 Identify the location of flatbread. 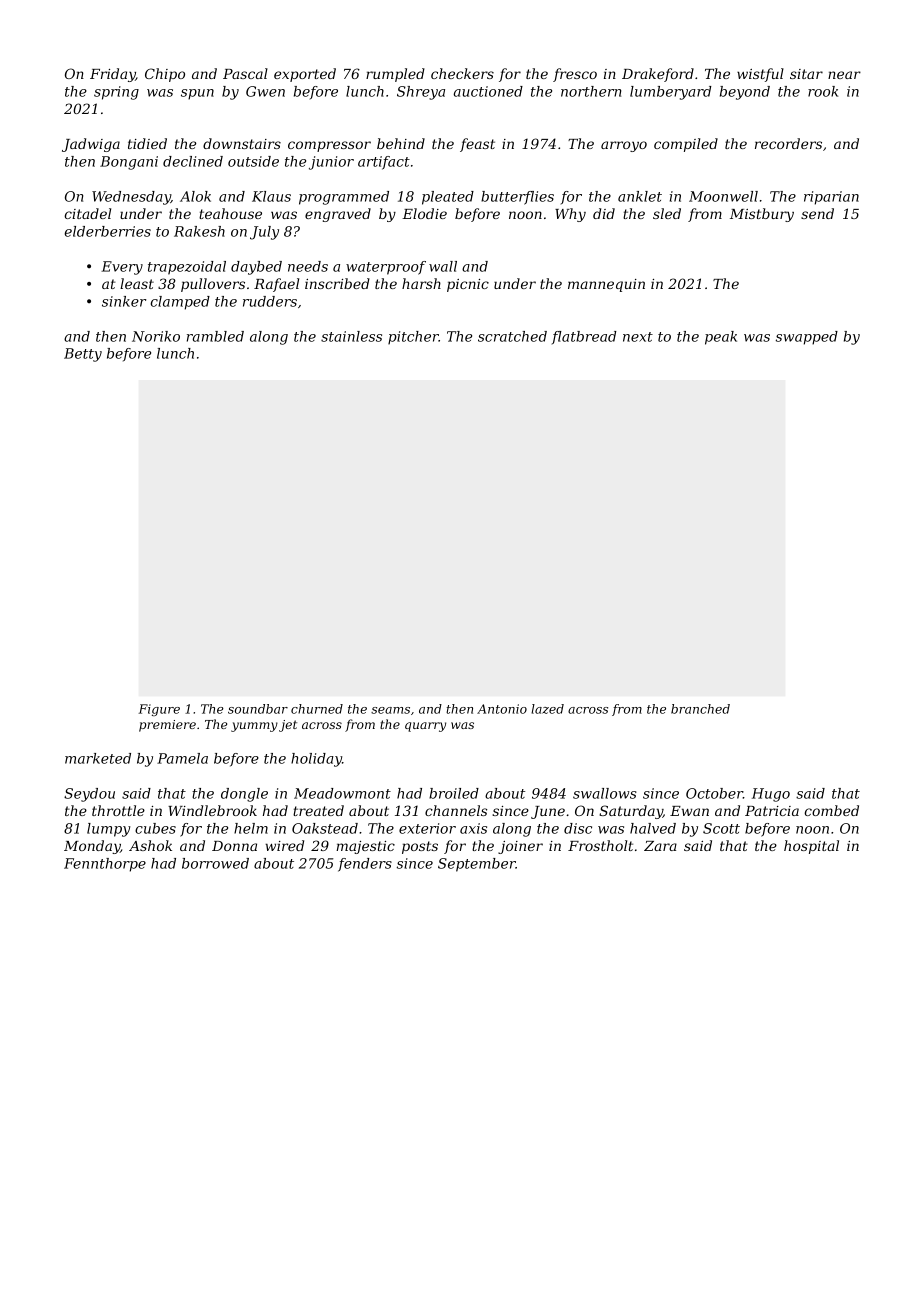
(584, 337).
